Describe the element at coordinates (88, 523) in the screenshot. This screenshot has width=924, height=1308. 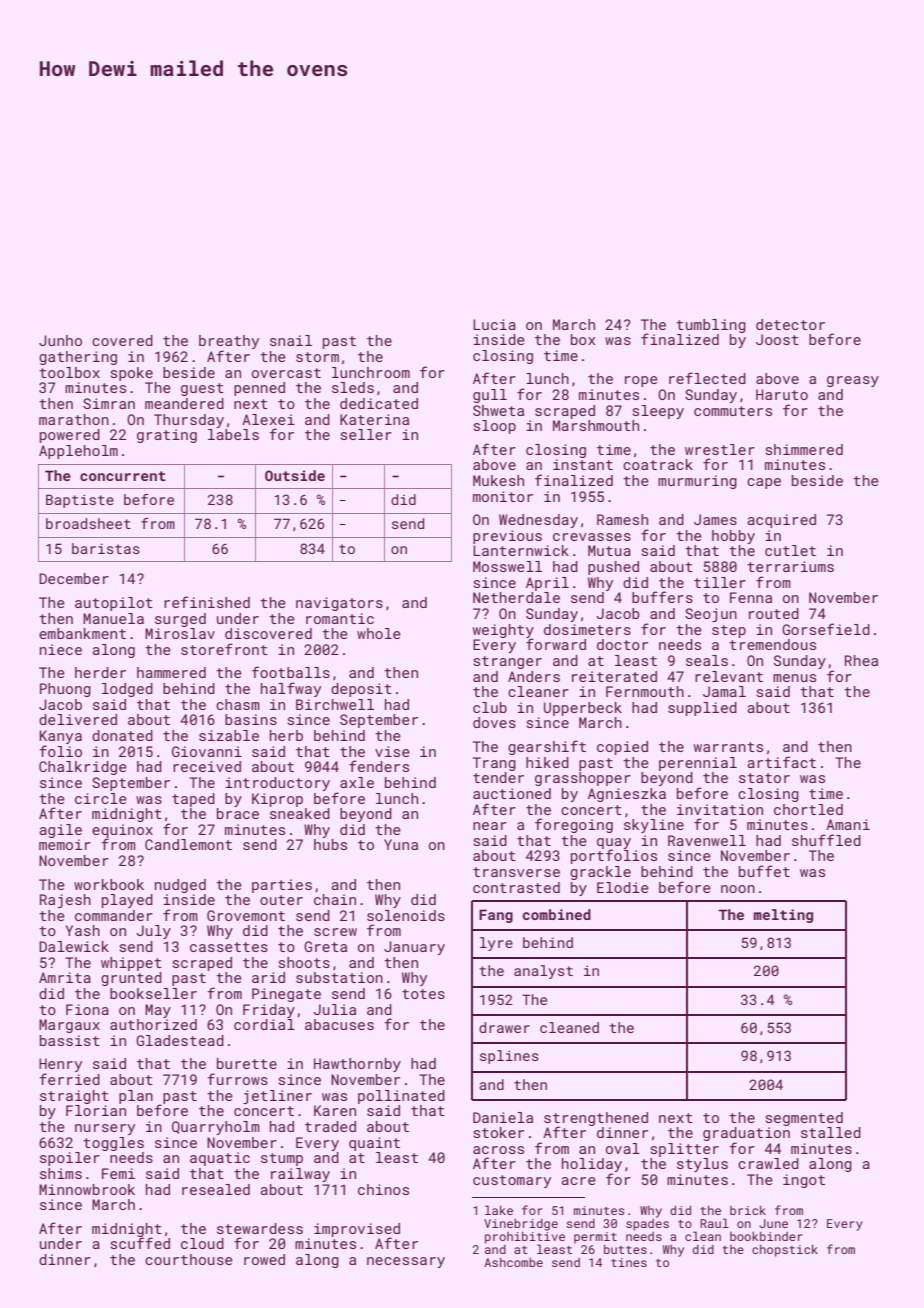
I see `broadsheet` at that location.
